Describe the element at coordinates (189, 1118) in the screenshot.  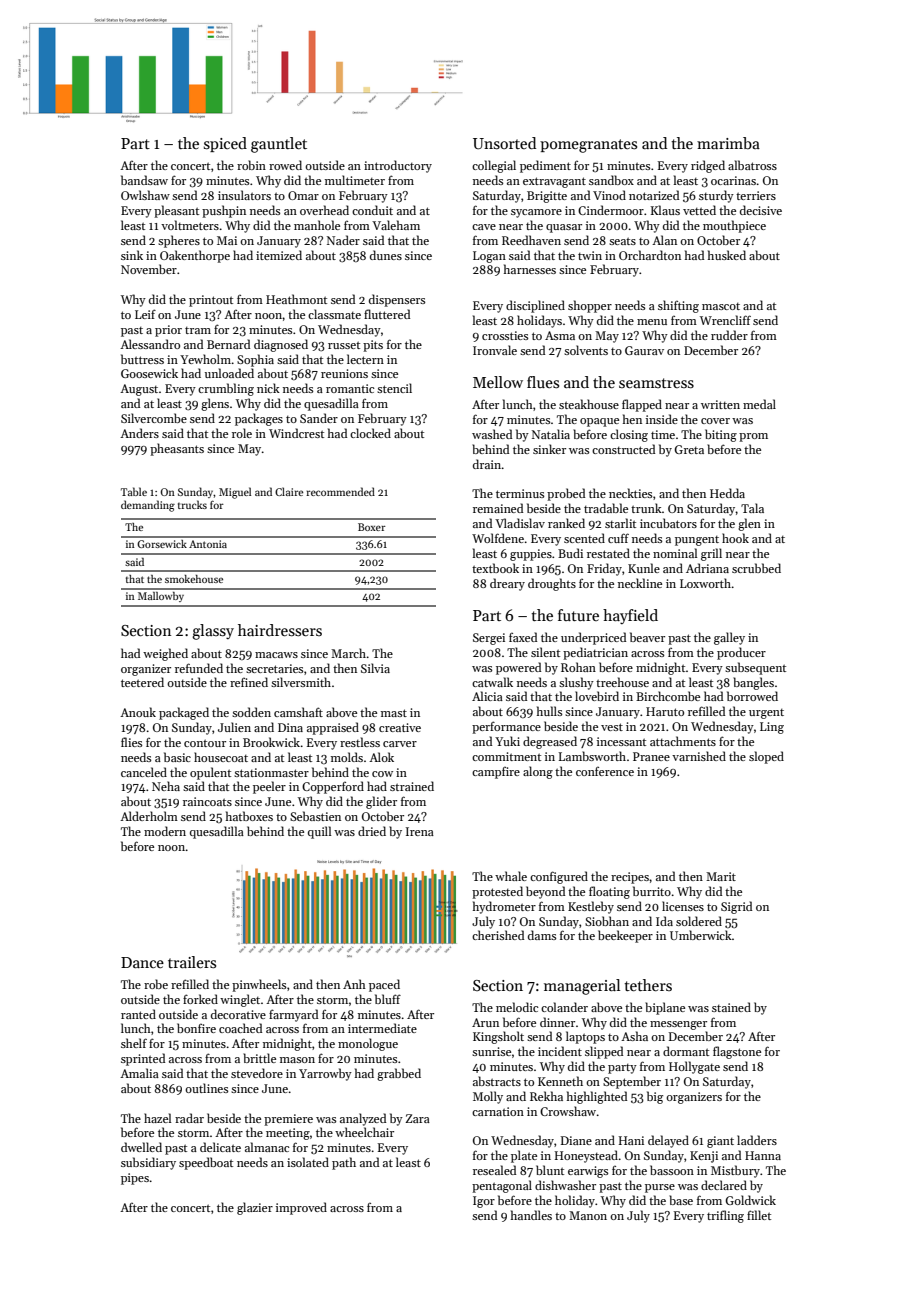
I see `radar` at that location.
